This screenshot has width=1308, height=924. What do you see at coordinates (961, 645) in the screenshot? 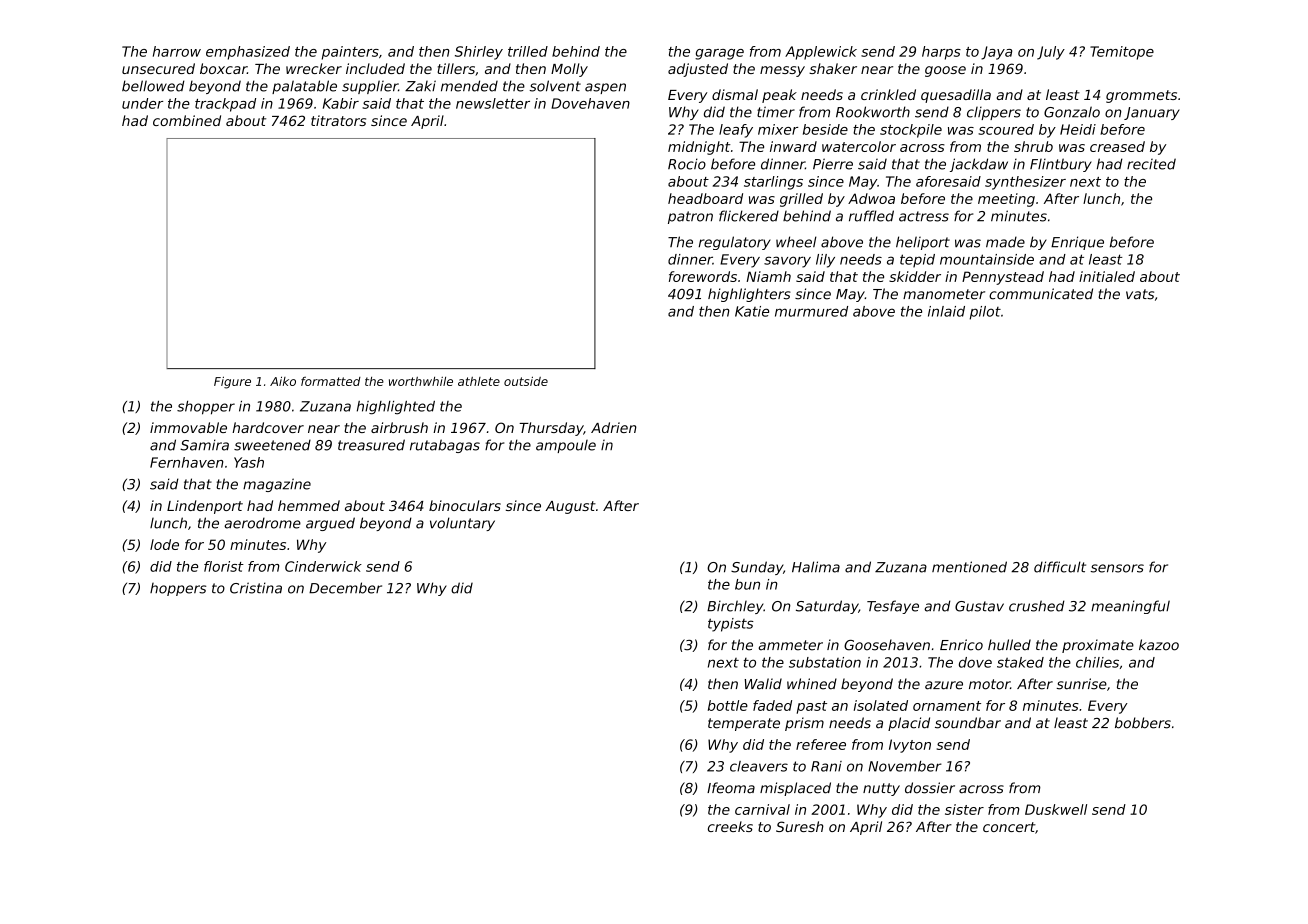
I see `Enrico` at bounding box center [961, 645].
